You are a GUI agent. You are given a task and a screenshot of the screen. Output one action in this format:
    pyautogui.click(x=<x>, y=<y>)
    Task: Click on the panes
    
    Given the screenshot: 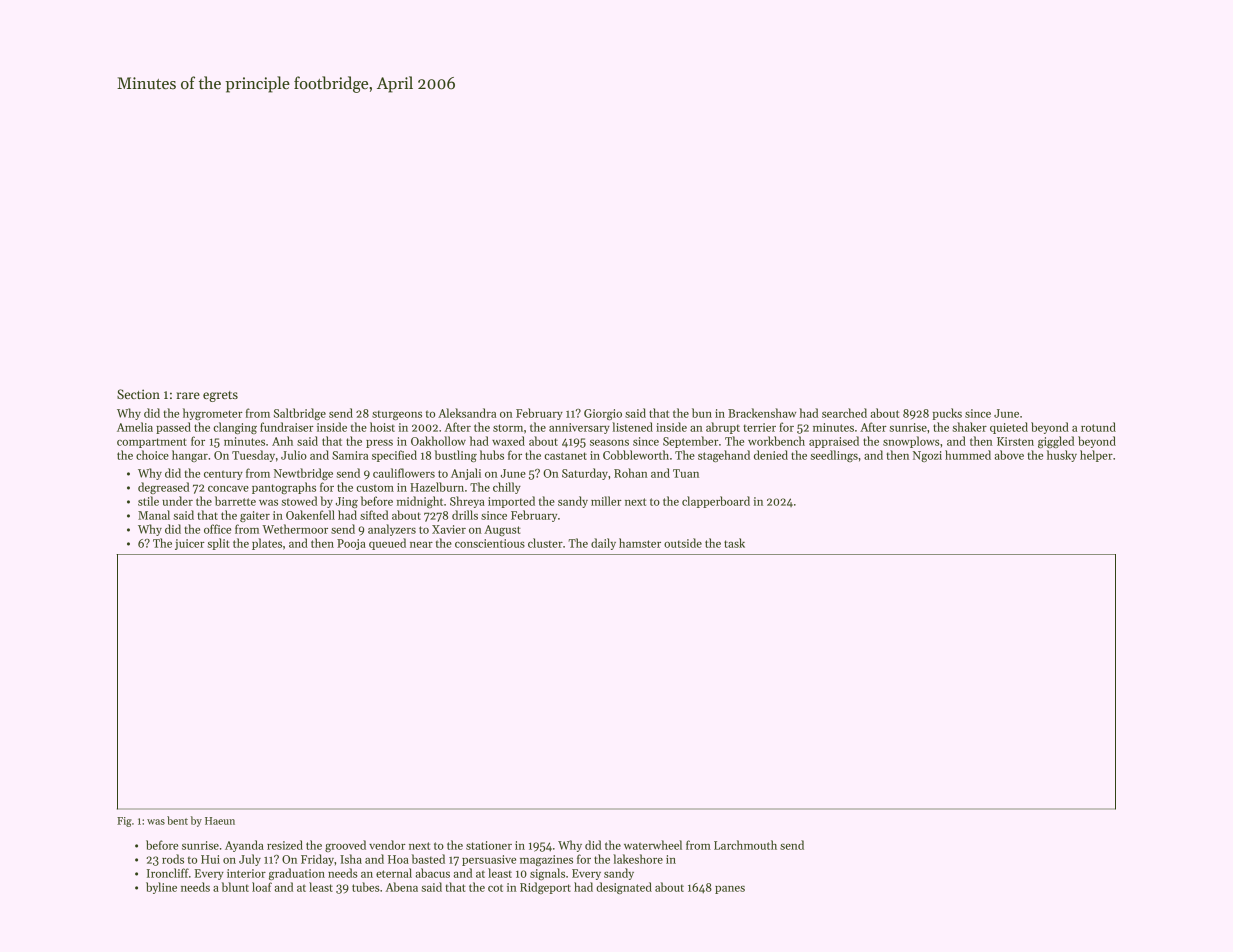 What is the action you would take?
    pyautogui.click(x=730, y=890)
